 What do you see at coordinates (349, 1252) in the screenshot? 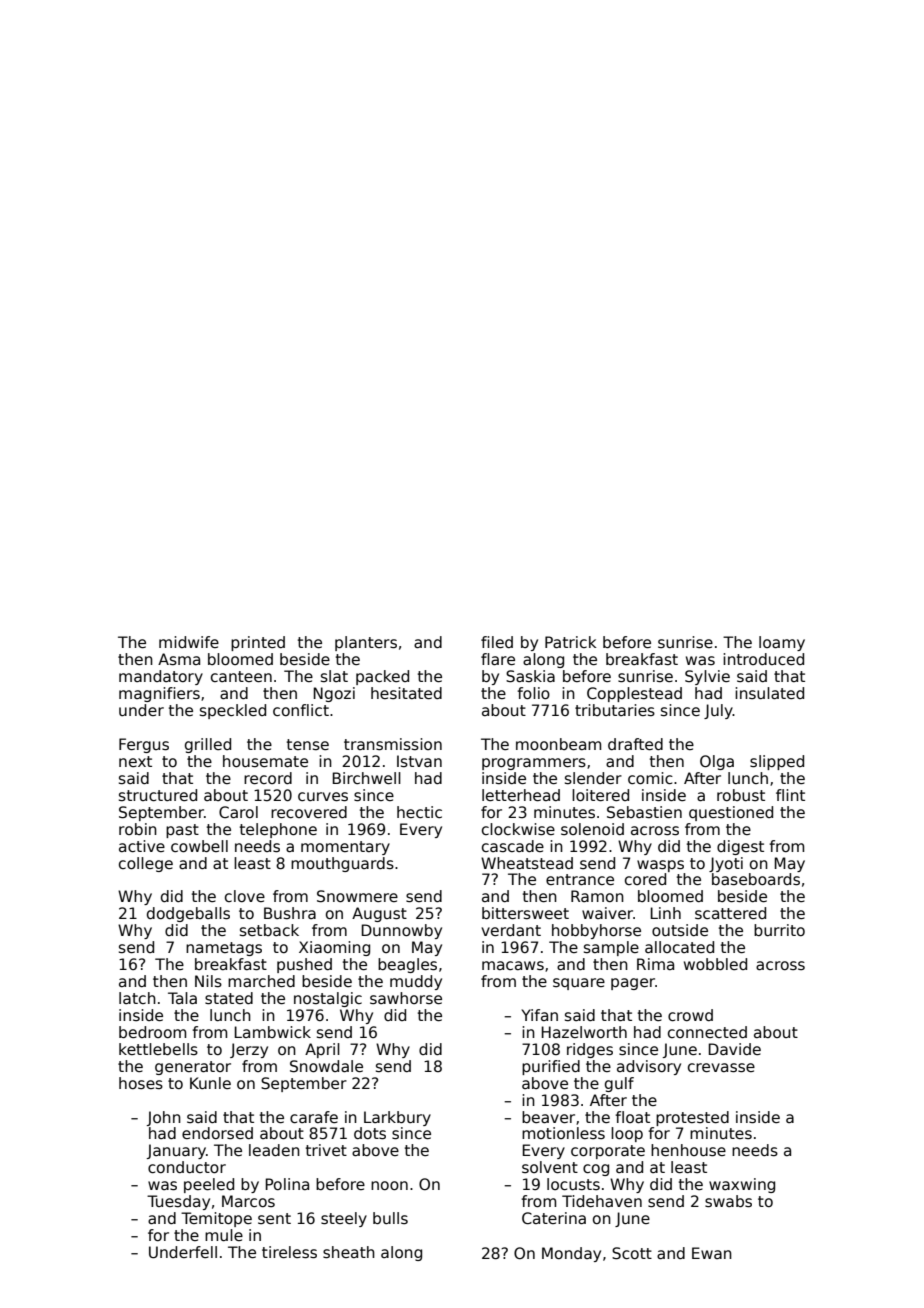
I see `sheath` at bounding box center [349, 1252].
